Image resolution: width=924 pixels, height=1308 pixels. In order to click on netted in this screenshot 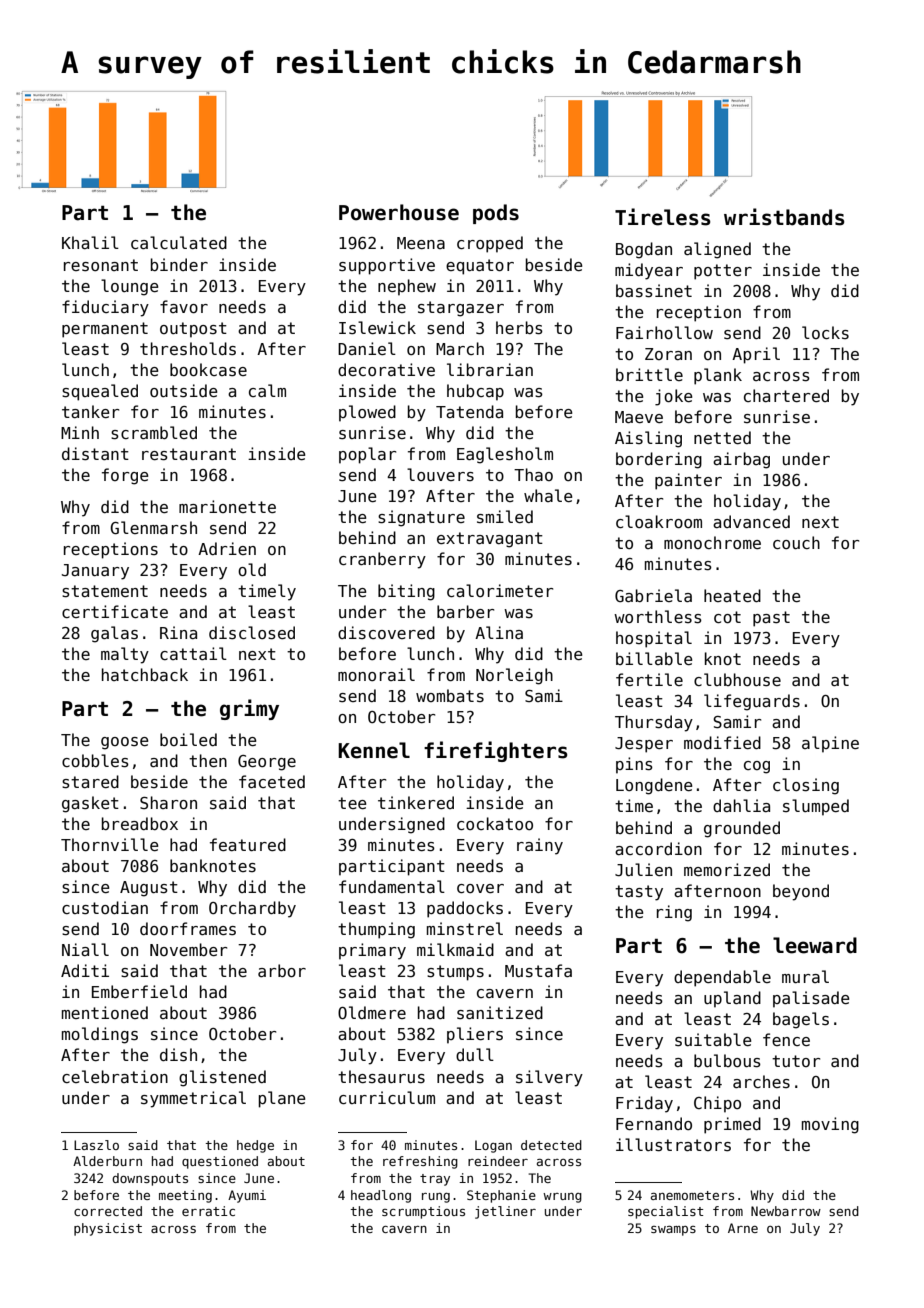, I will do `click(722, 437)`.
